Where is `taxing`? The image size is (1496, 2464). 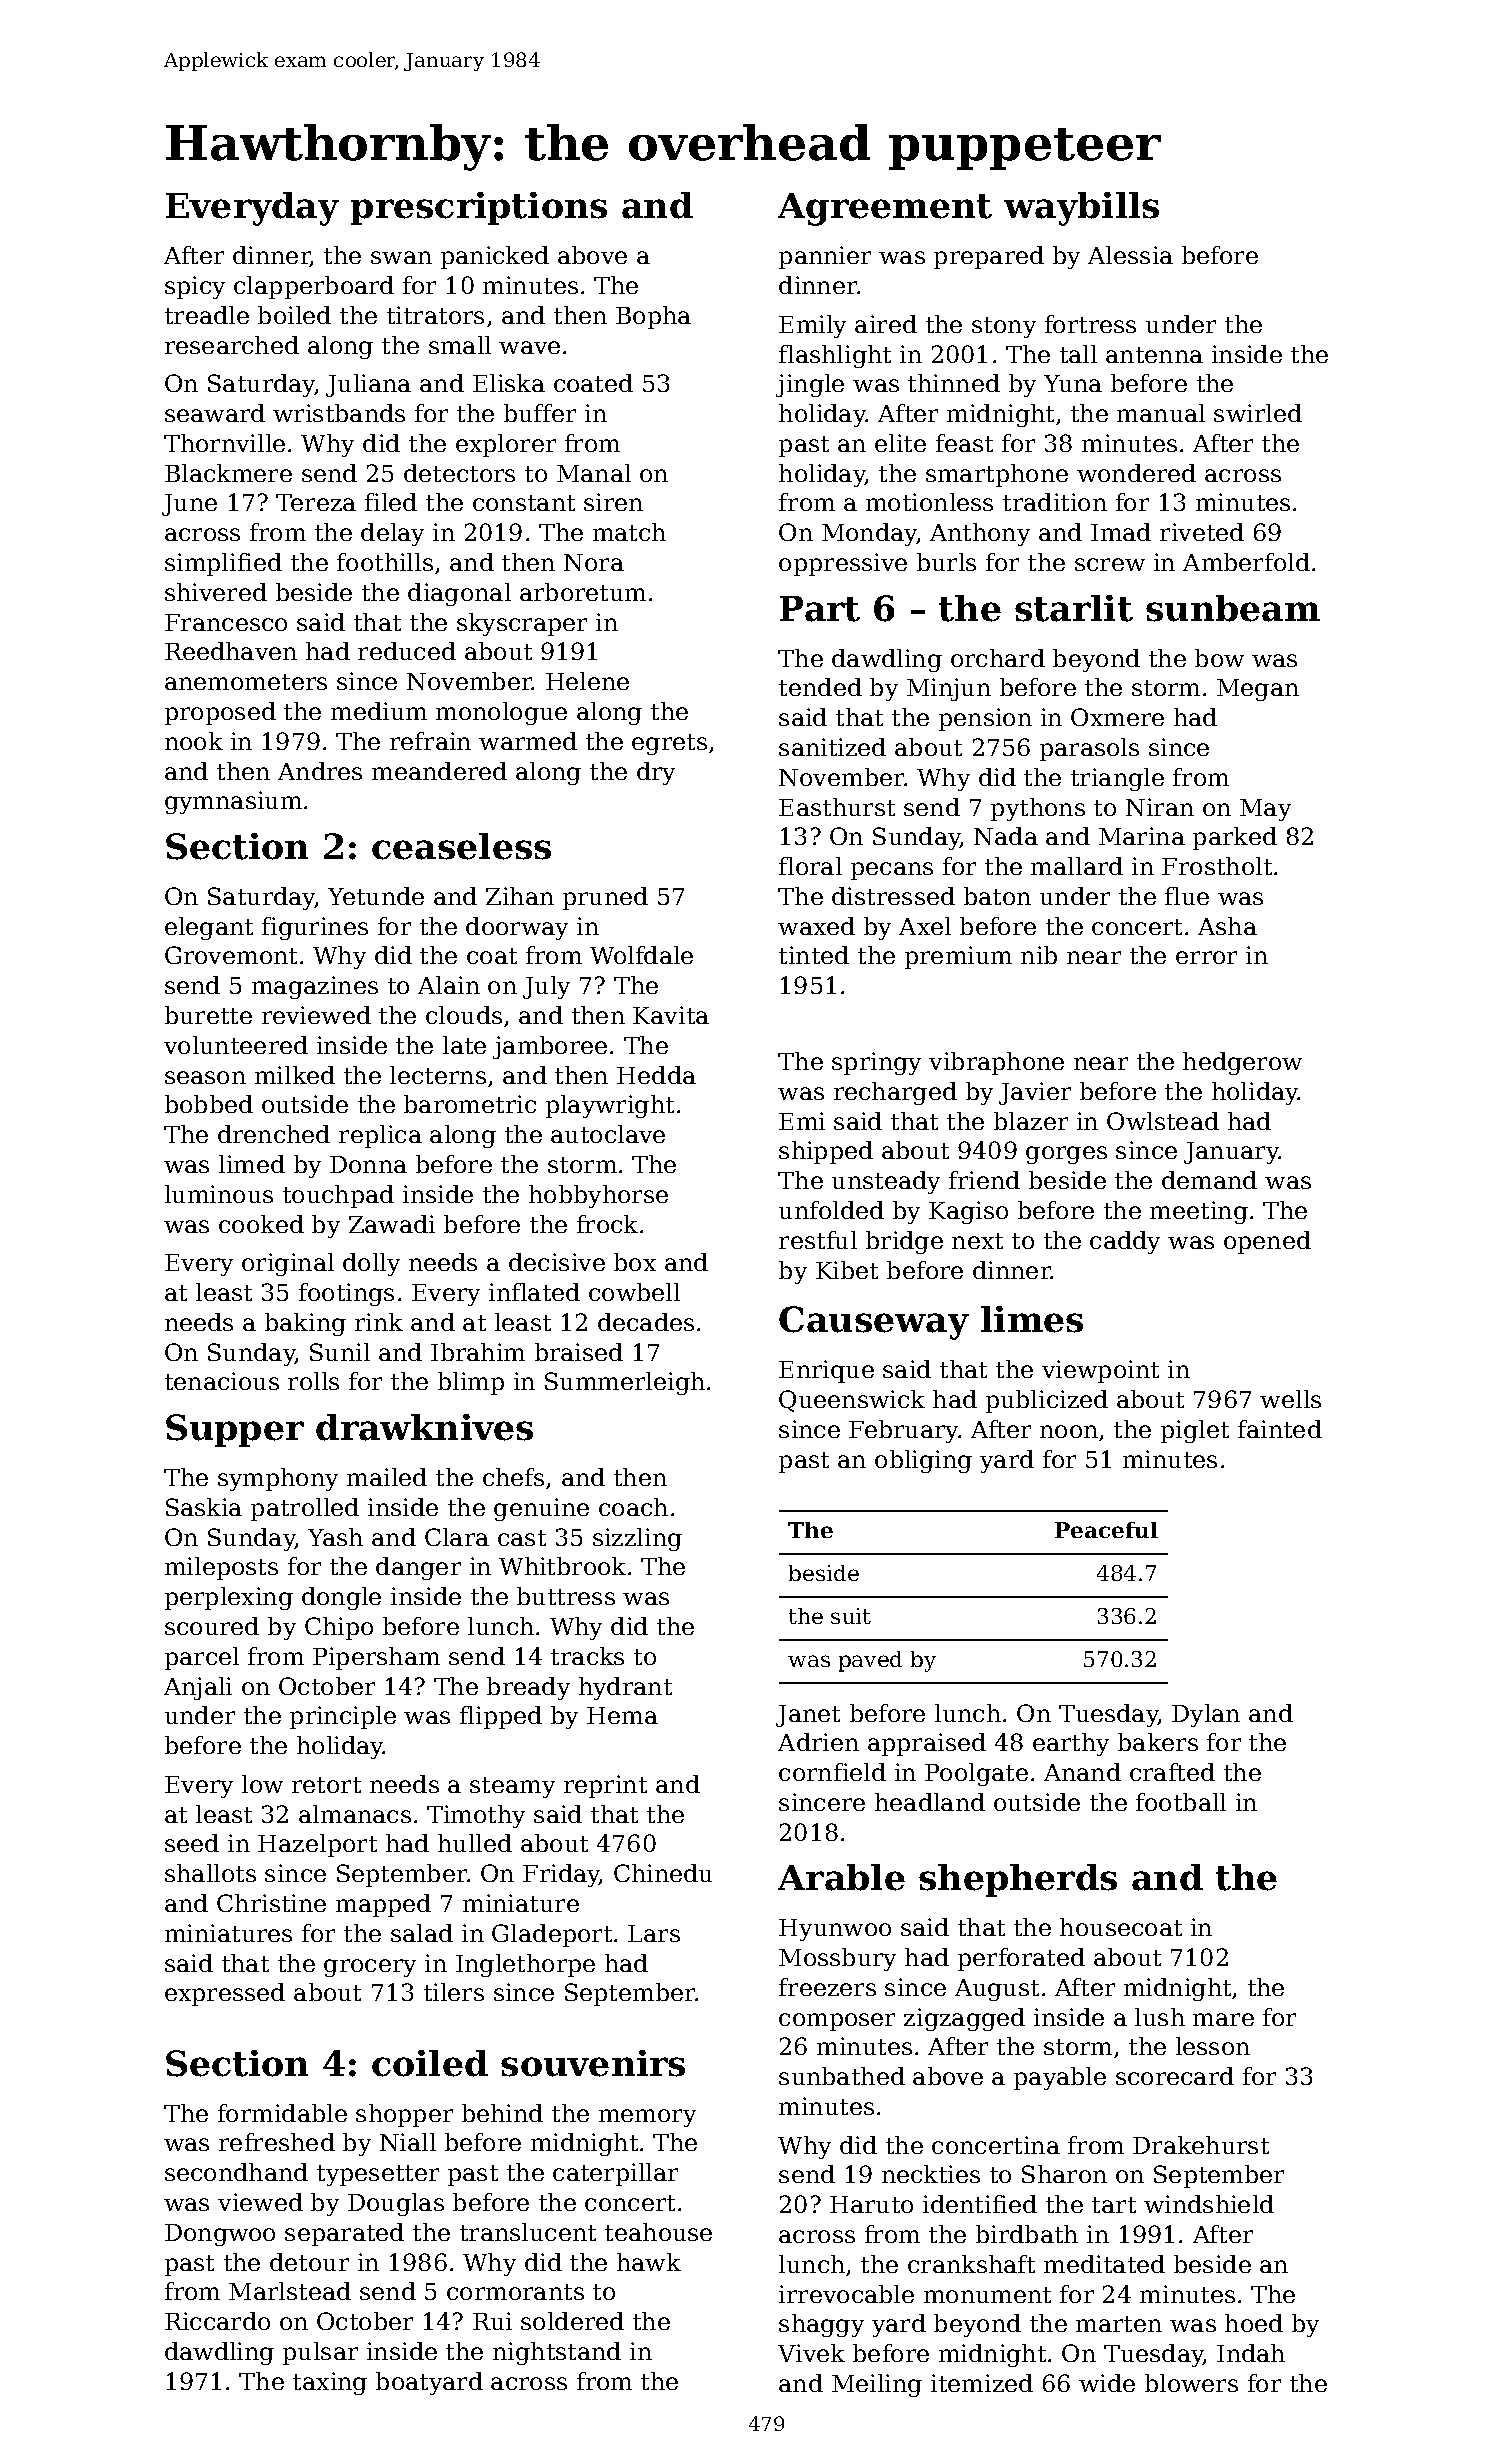
taxing is located at coordinates (330, 2383).
